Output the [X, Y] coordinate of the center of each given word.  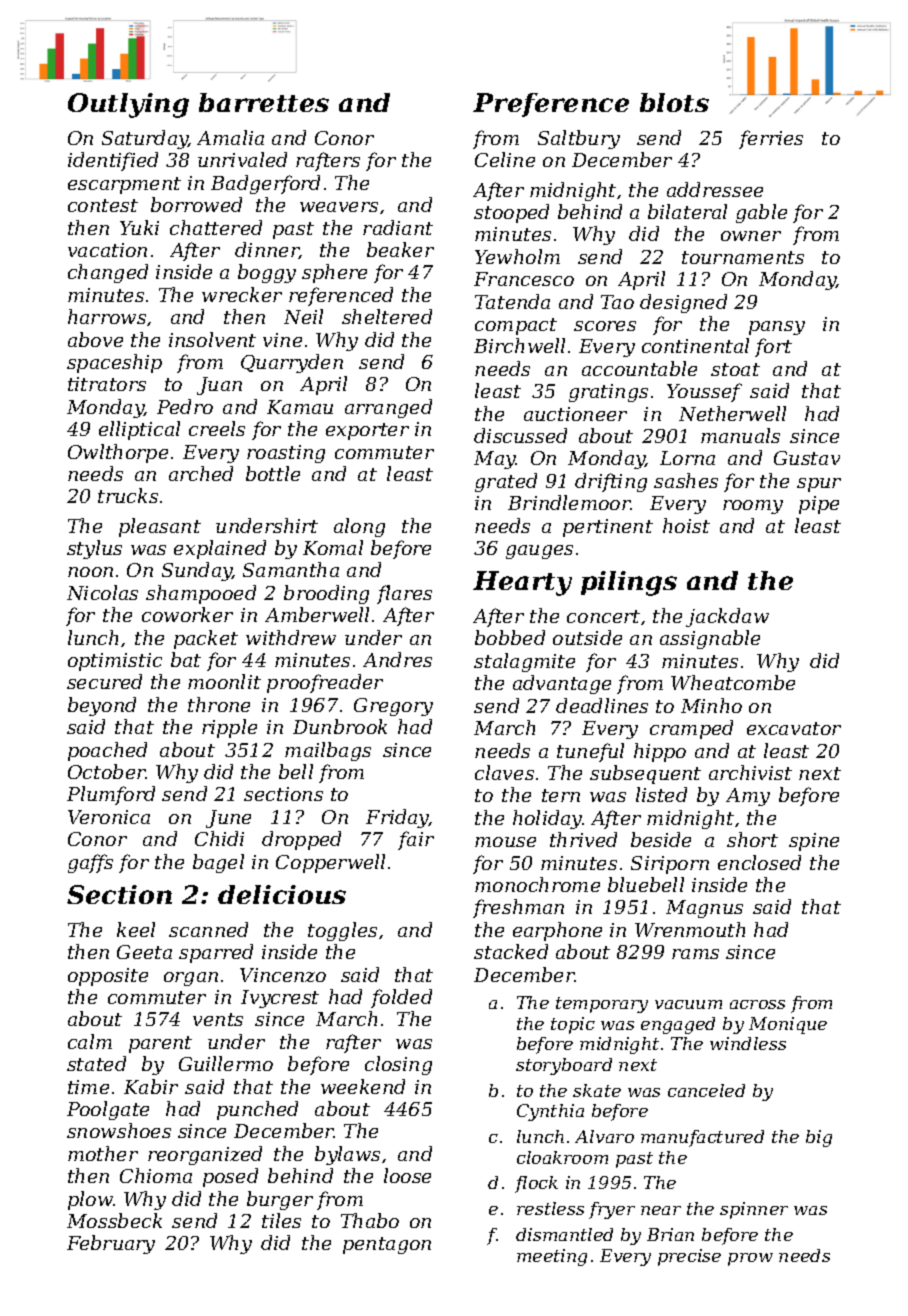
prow [750, 1259]
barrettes [264, 102]
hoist [686, 525]
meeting [552, 1257]
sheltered [387, 316]
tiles [281, 1220]
